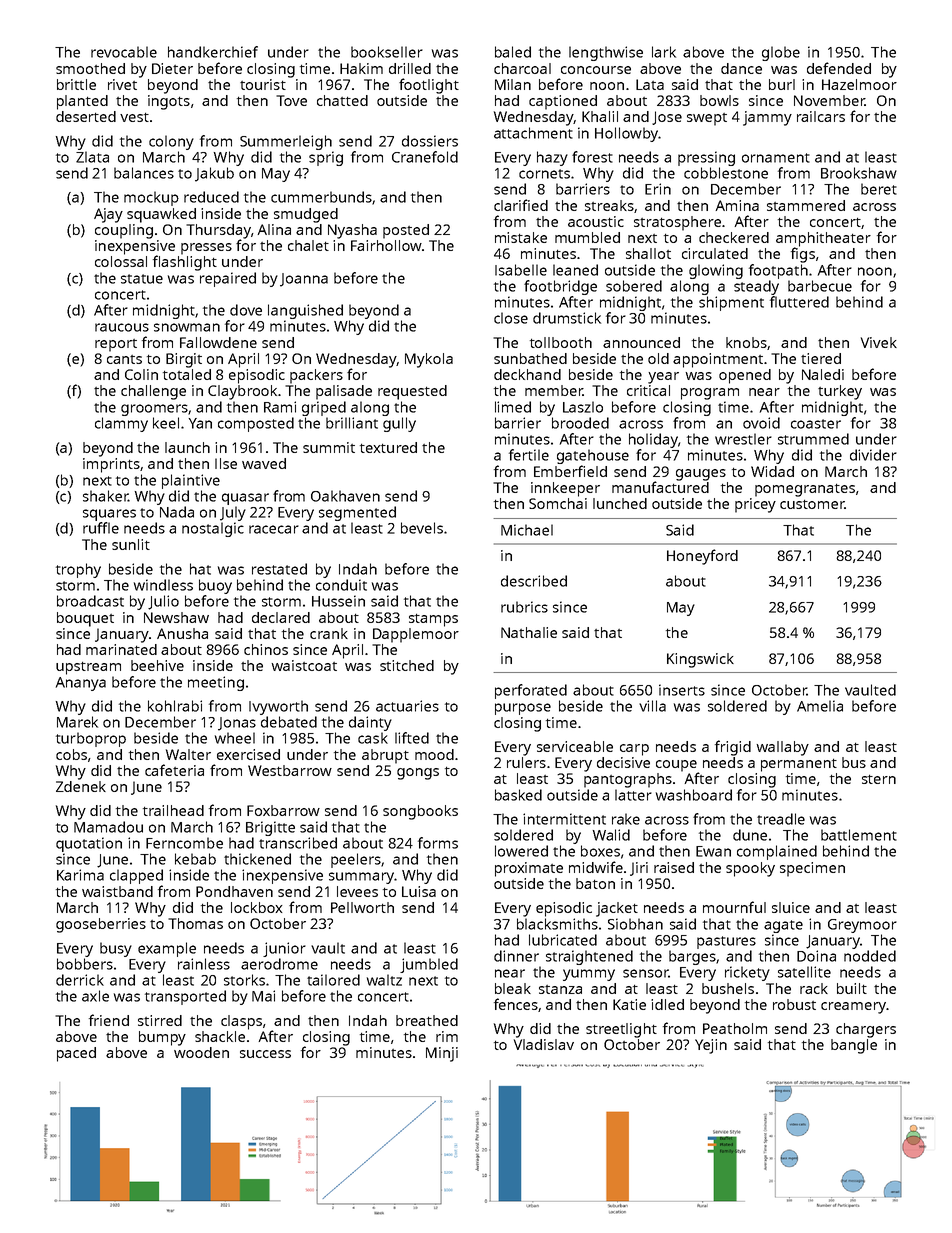 Image resolution: width=952 pixels, height=1233 pixels. I want to click on Summerleigh, so click(286, 142).
